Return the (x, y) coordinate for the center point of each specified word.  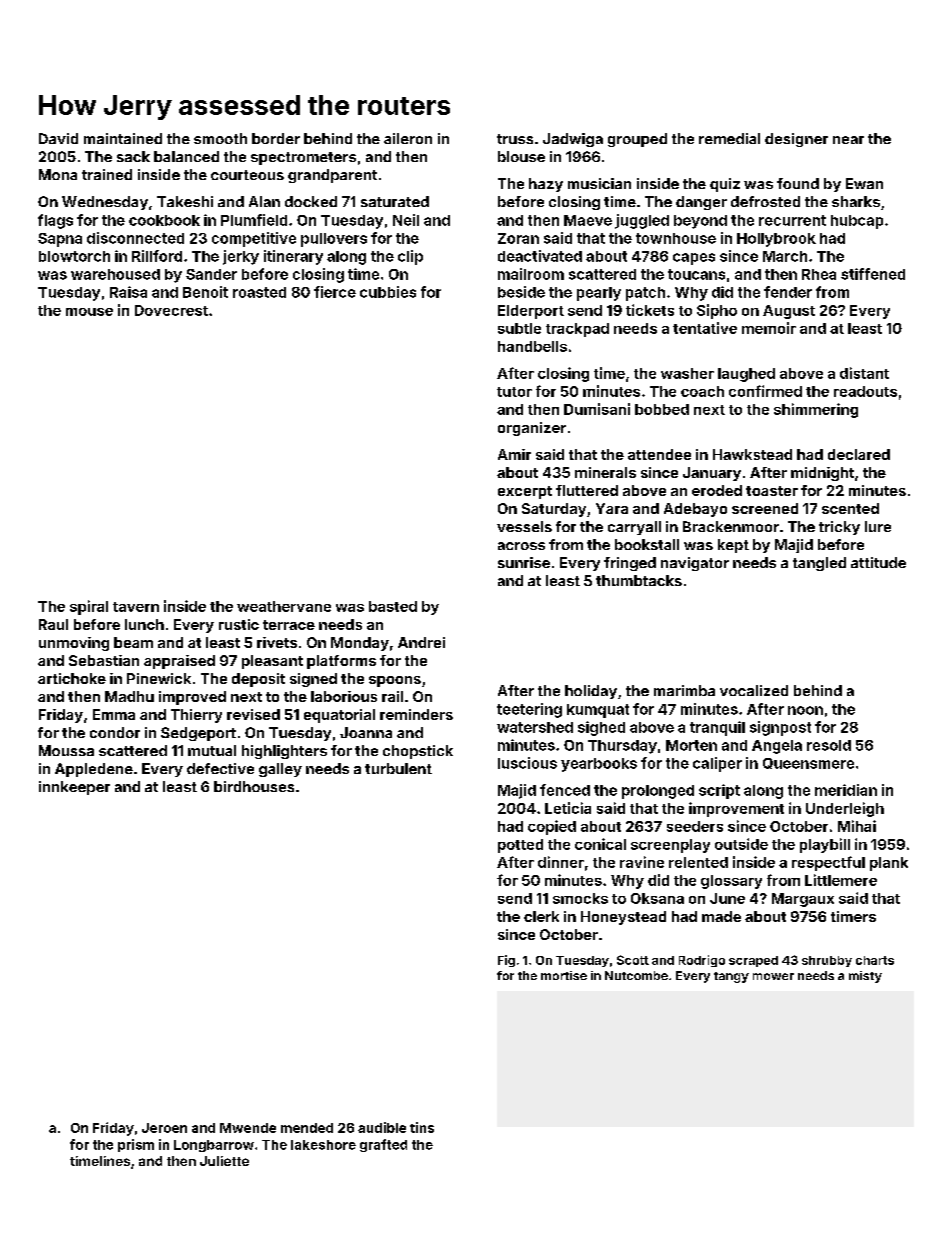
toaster (772, 491)
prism (136, 1145)
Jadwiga (573, 140)
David (58, 138)
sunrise (524, 562)
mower (773, 976)
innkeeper (74, 788)
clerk (541, 916)
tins (422, 1127)
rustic (239, 624)
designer (796, 140)
